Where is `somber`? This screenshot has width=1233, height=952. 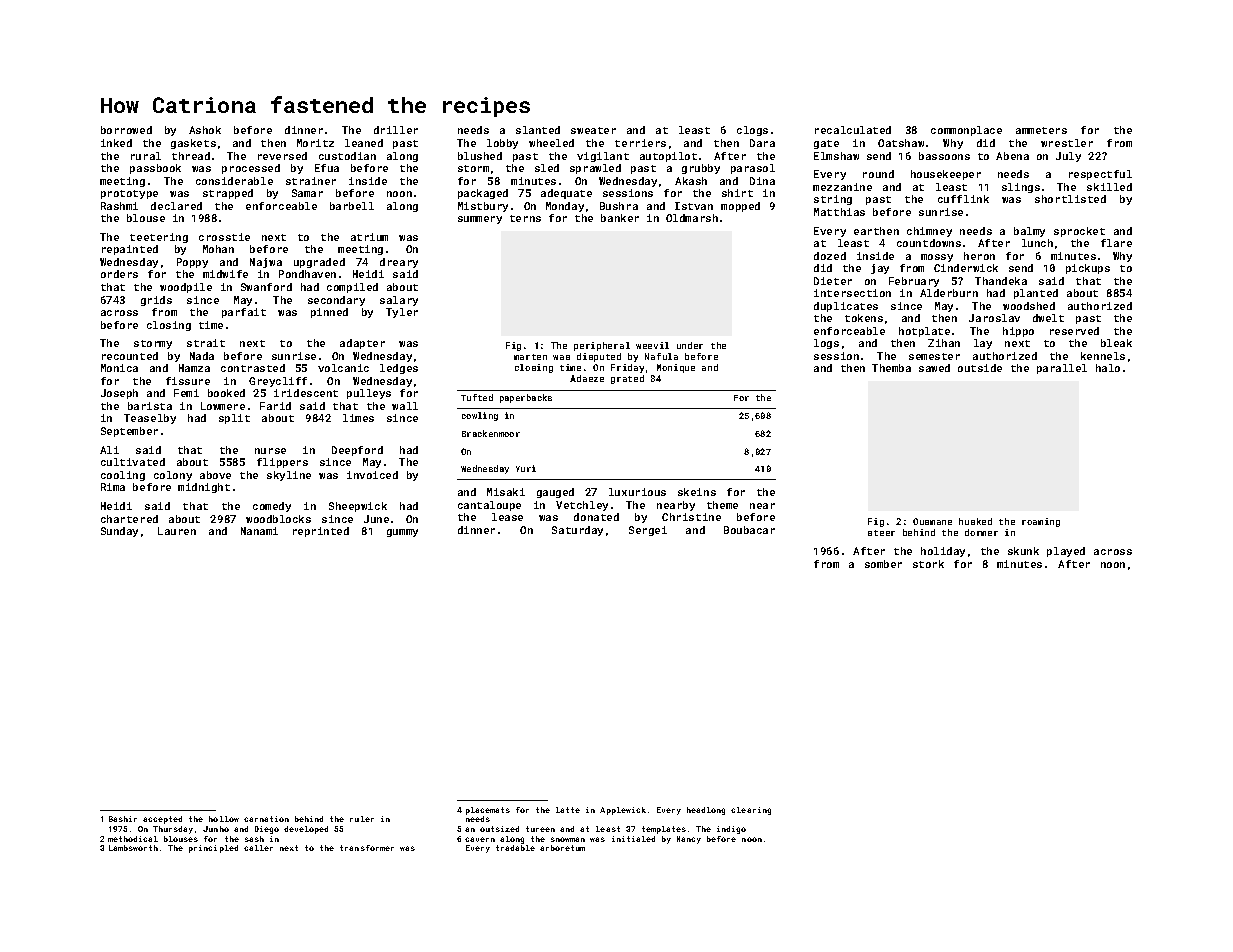 somber is located at coordinates (883, 564).
